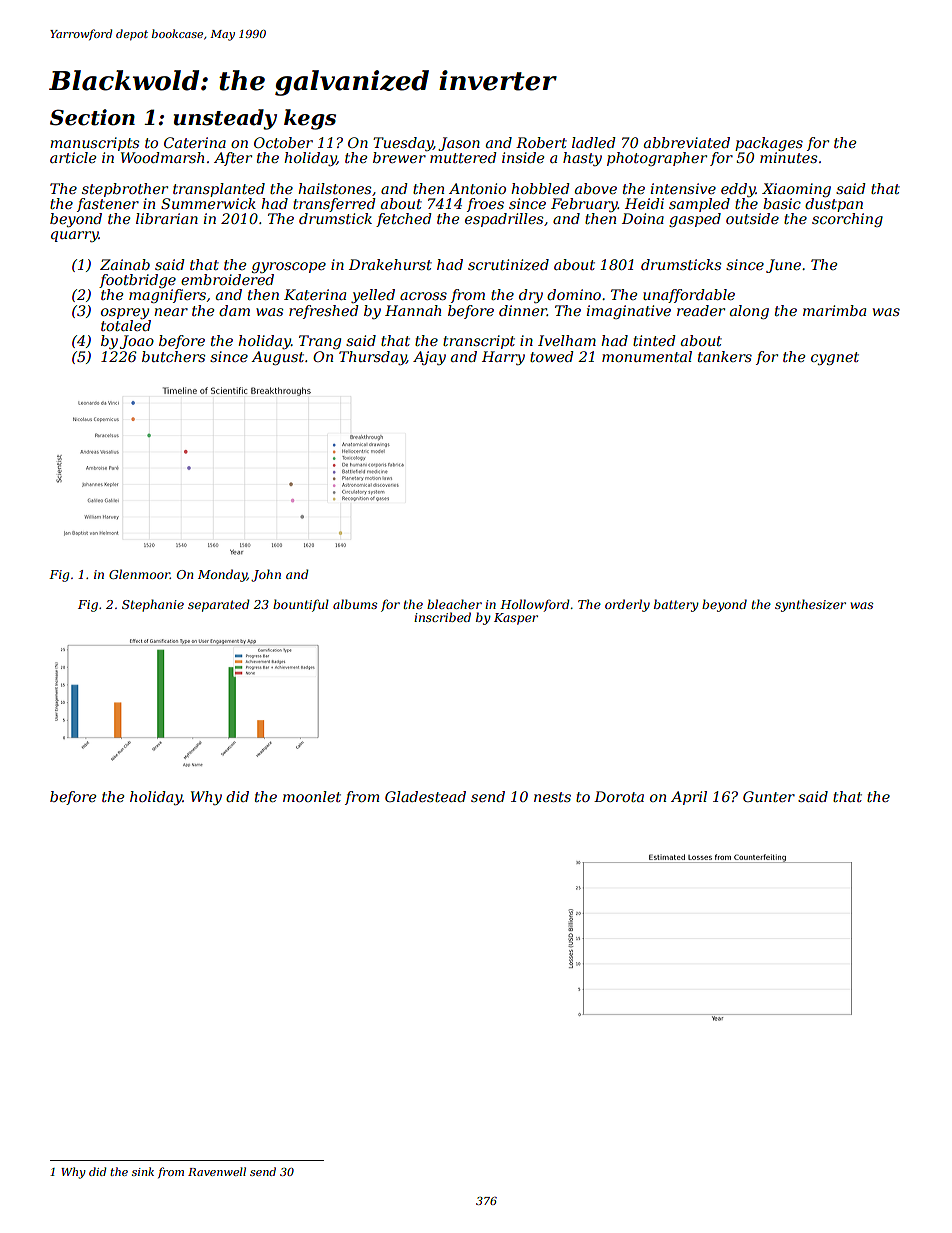  I want to click on Ivelham, so click(567, 340).
